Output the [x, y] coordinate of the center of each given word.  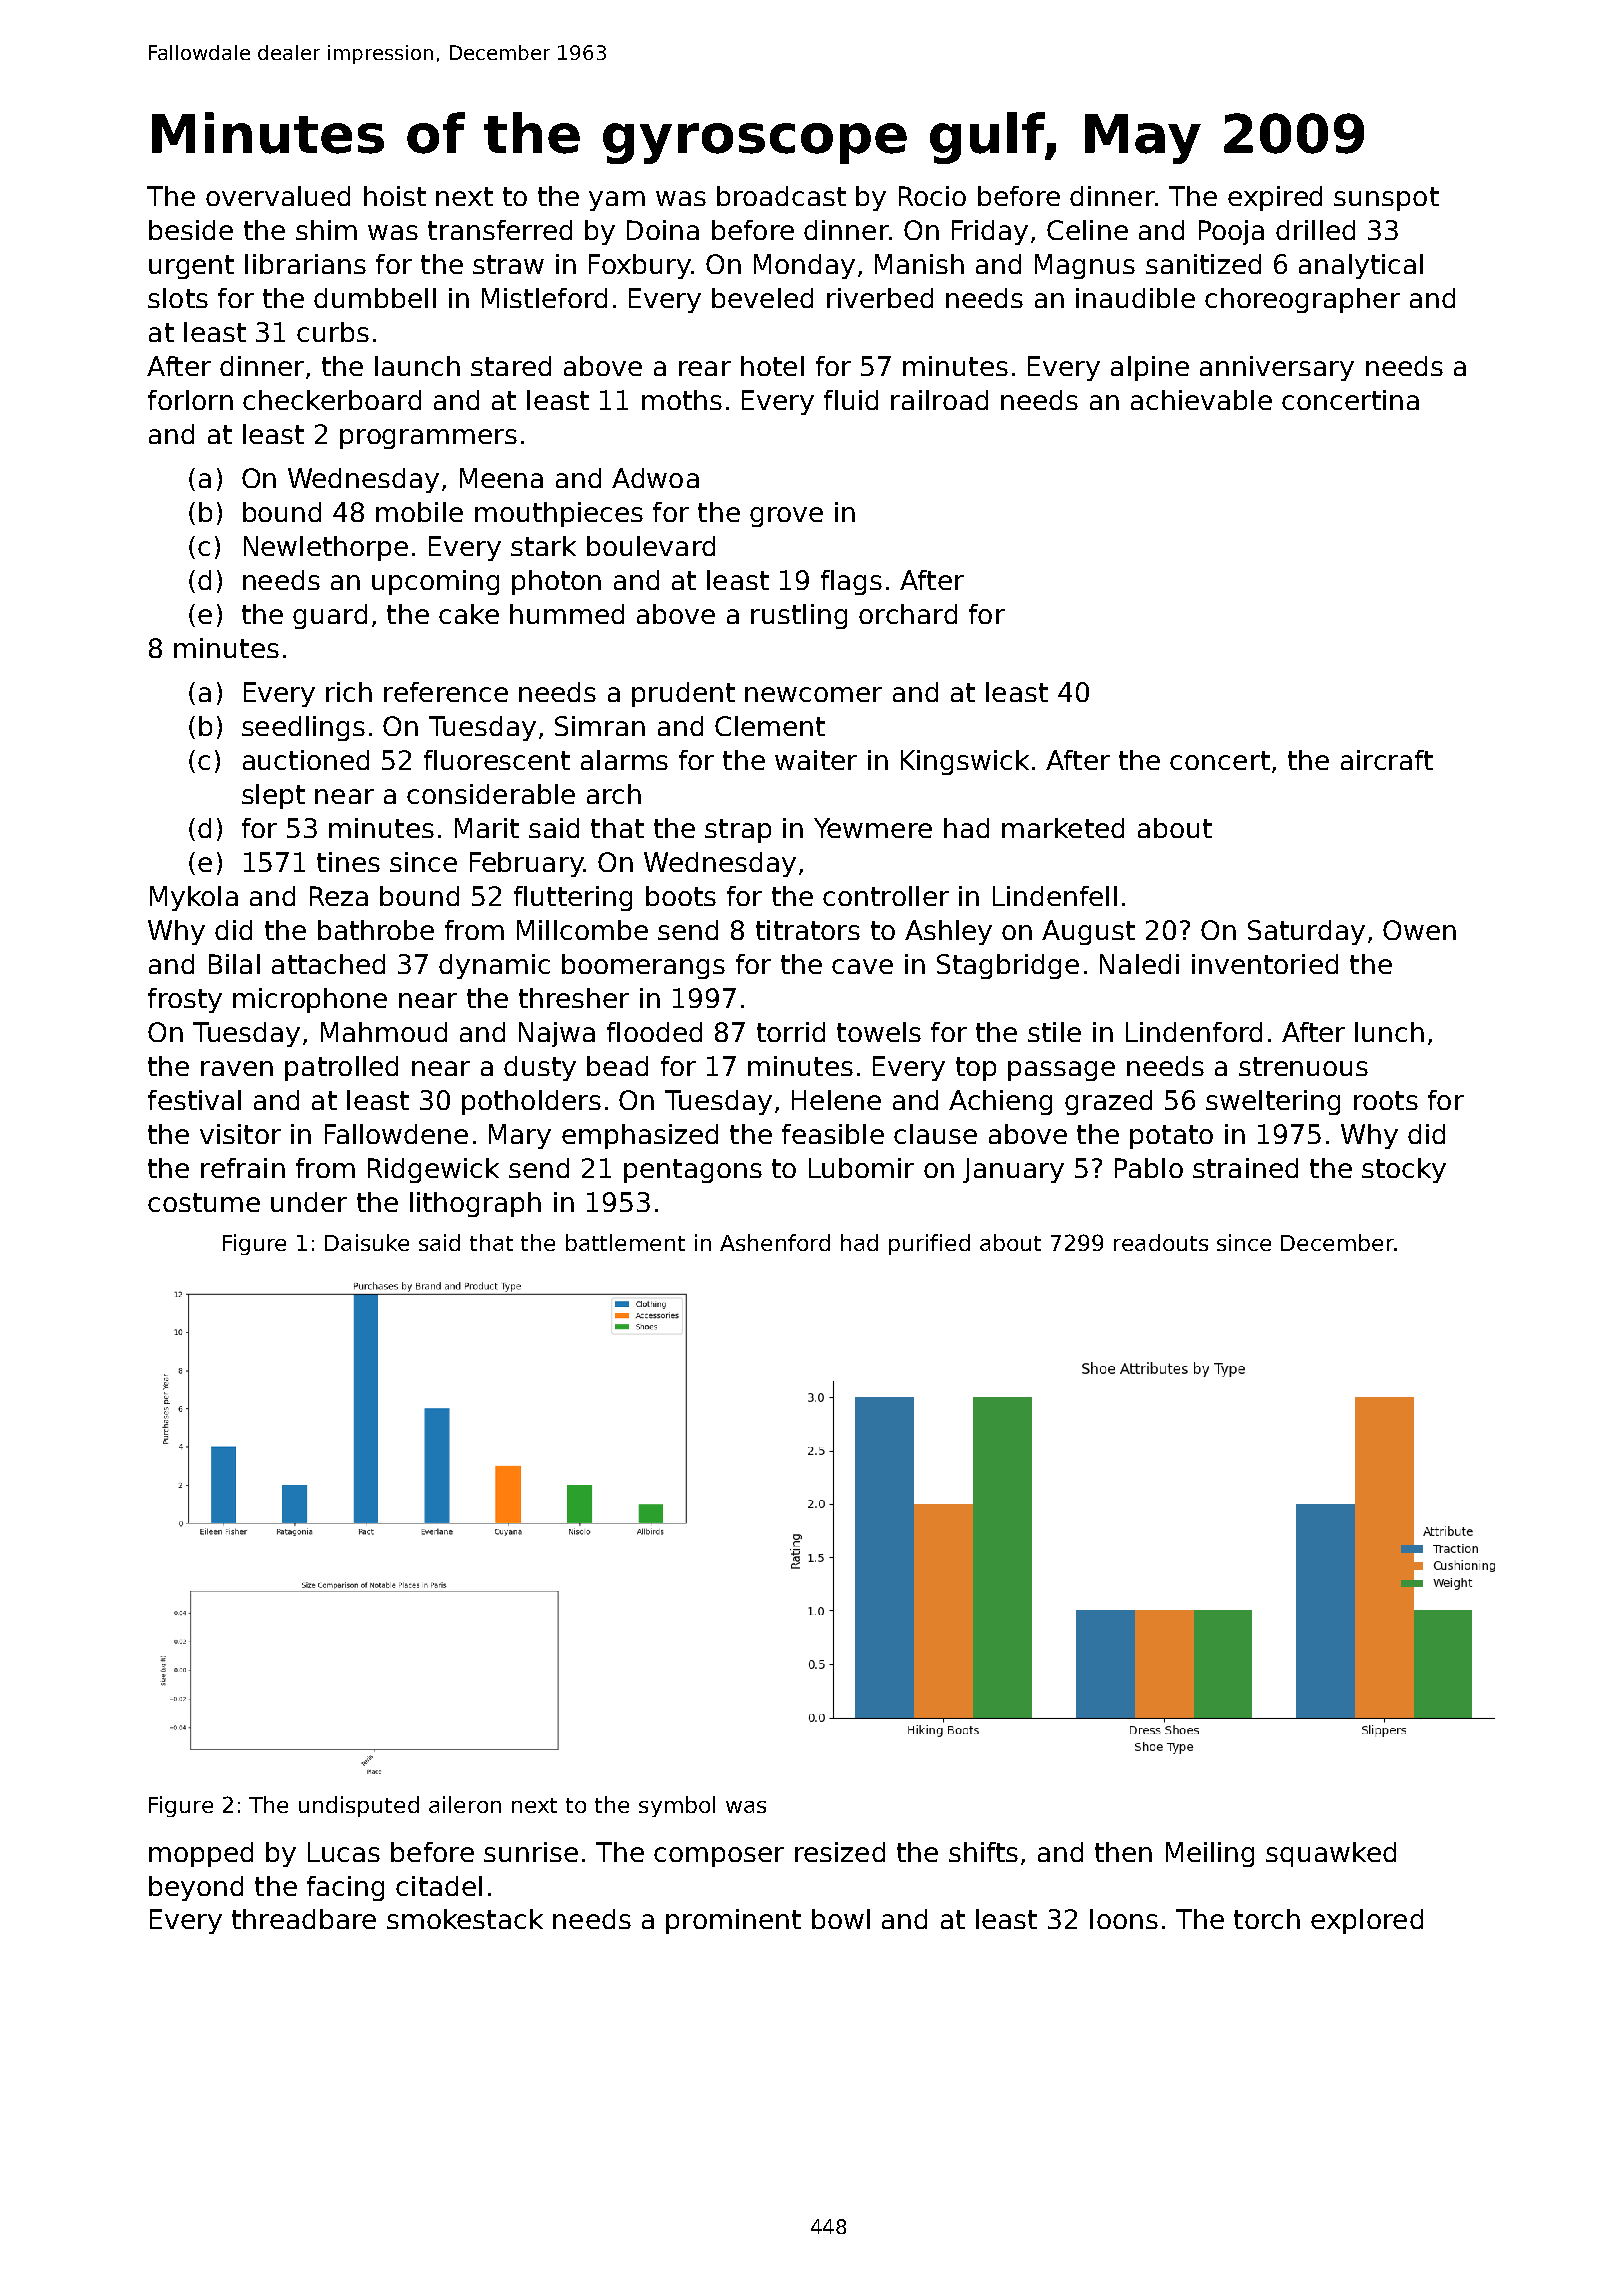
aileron [465, 1804]
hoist [395, 196]
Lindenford [1194, 1032]
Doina [663, 230]
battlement [625, 1242]
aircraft [1387, 760]
